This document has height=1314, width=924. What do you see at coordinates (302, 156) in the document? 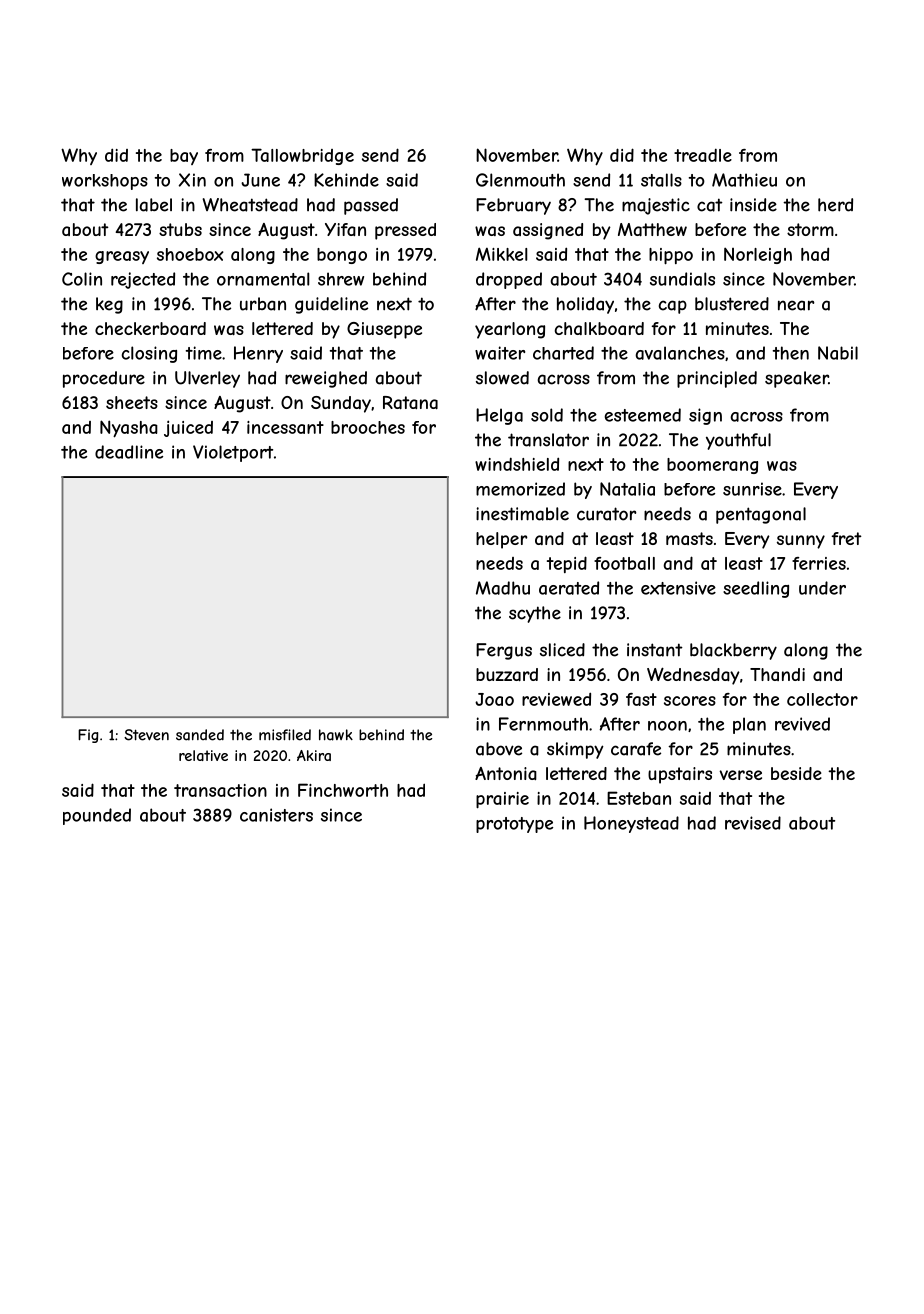
I see `Tallowbridge` at bounding box center [302, 156].
